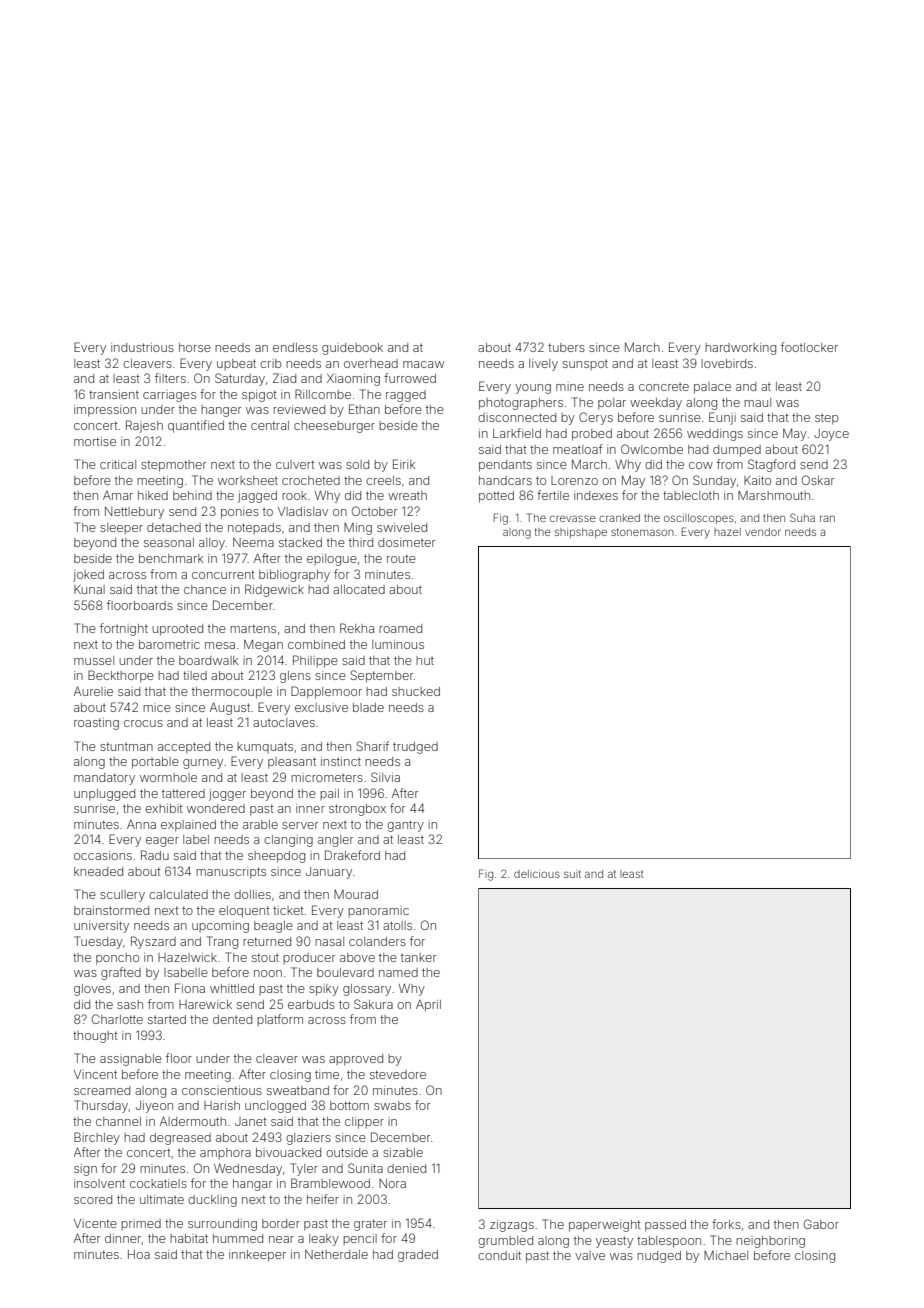 The image size is (924, 1308). Describe the element at coordinates (345, 972) in the screenshot. I see `boulevard` at that location.
